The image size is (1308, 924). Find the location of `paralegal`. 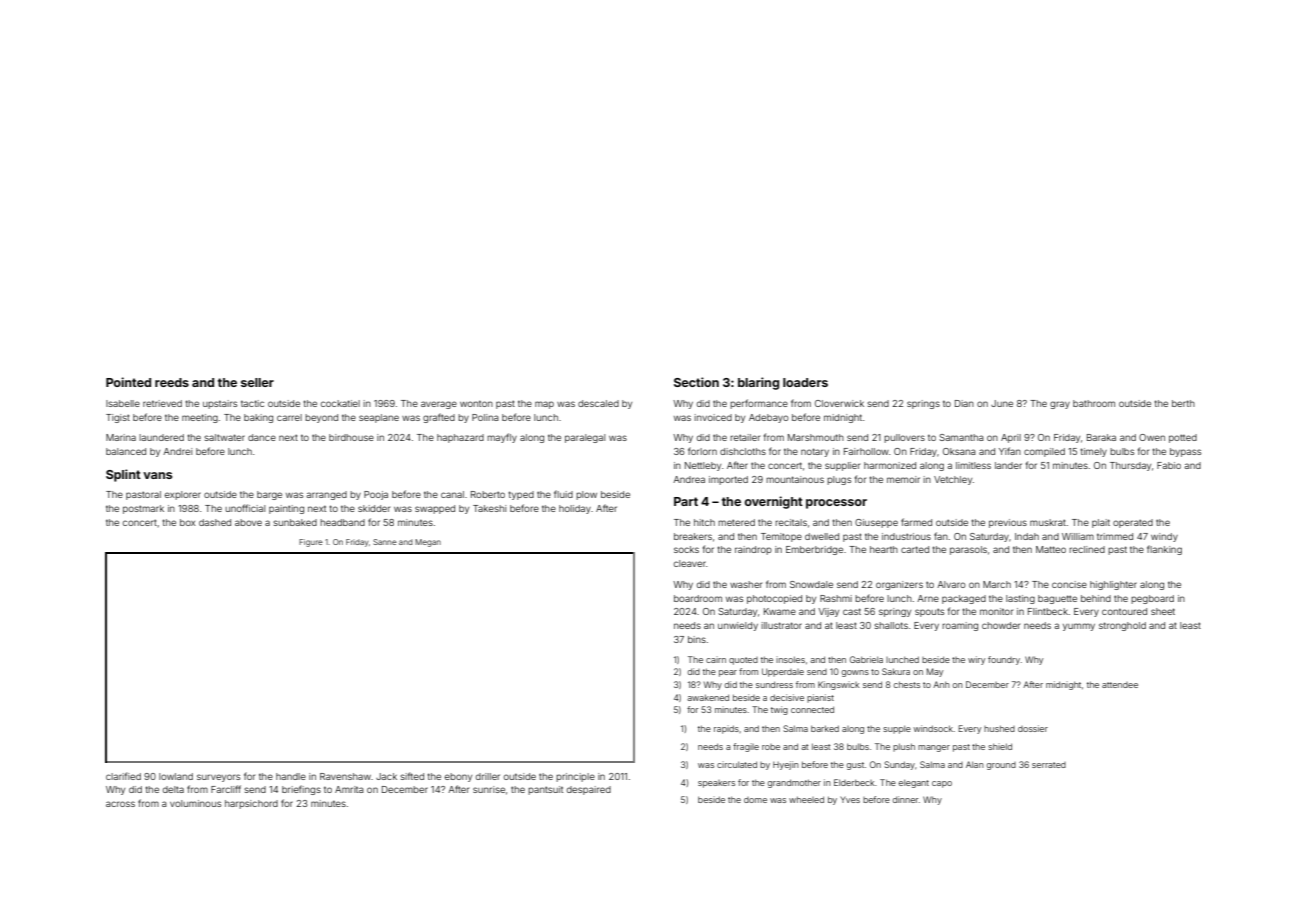

paralegal is located at coordinates (585, 438).
